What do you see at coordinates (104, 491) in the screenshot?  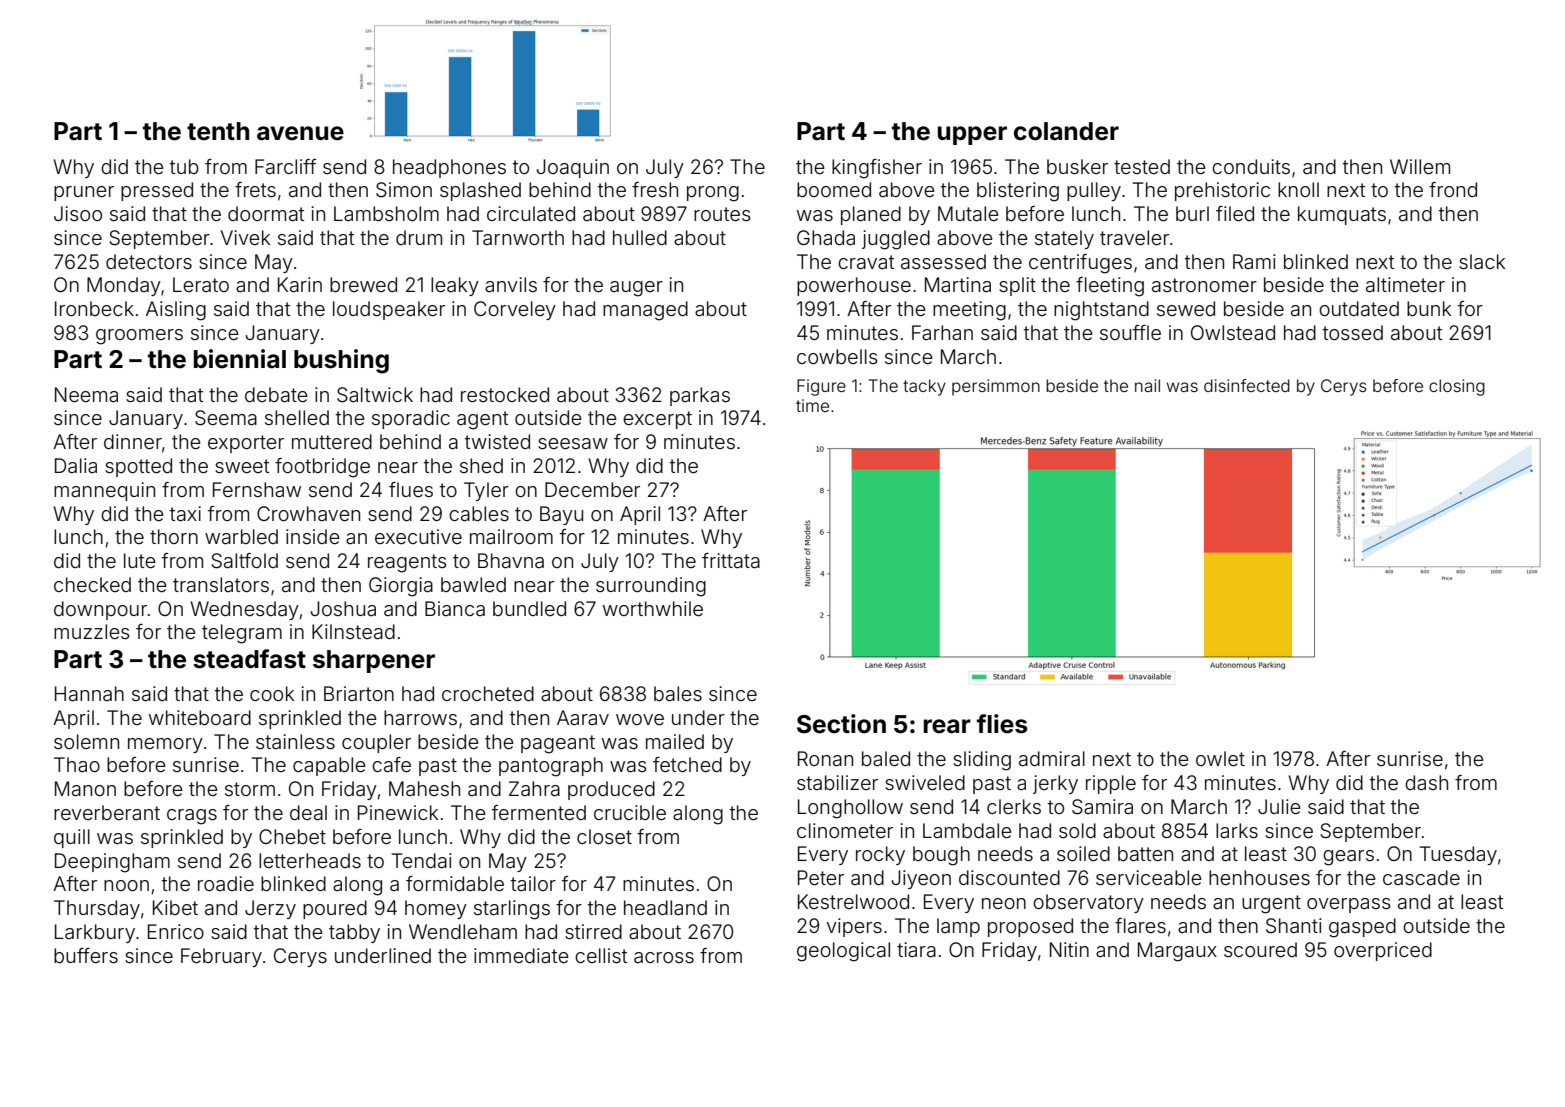 I see `mannequin` at bounding box center [104, 491].
